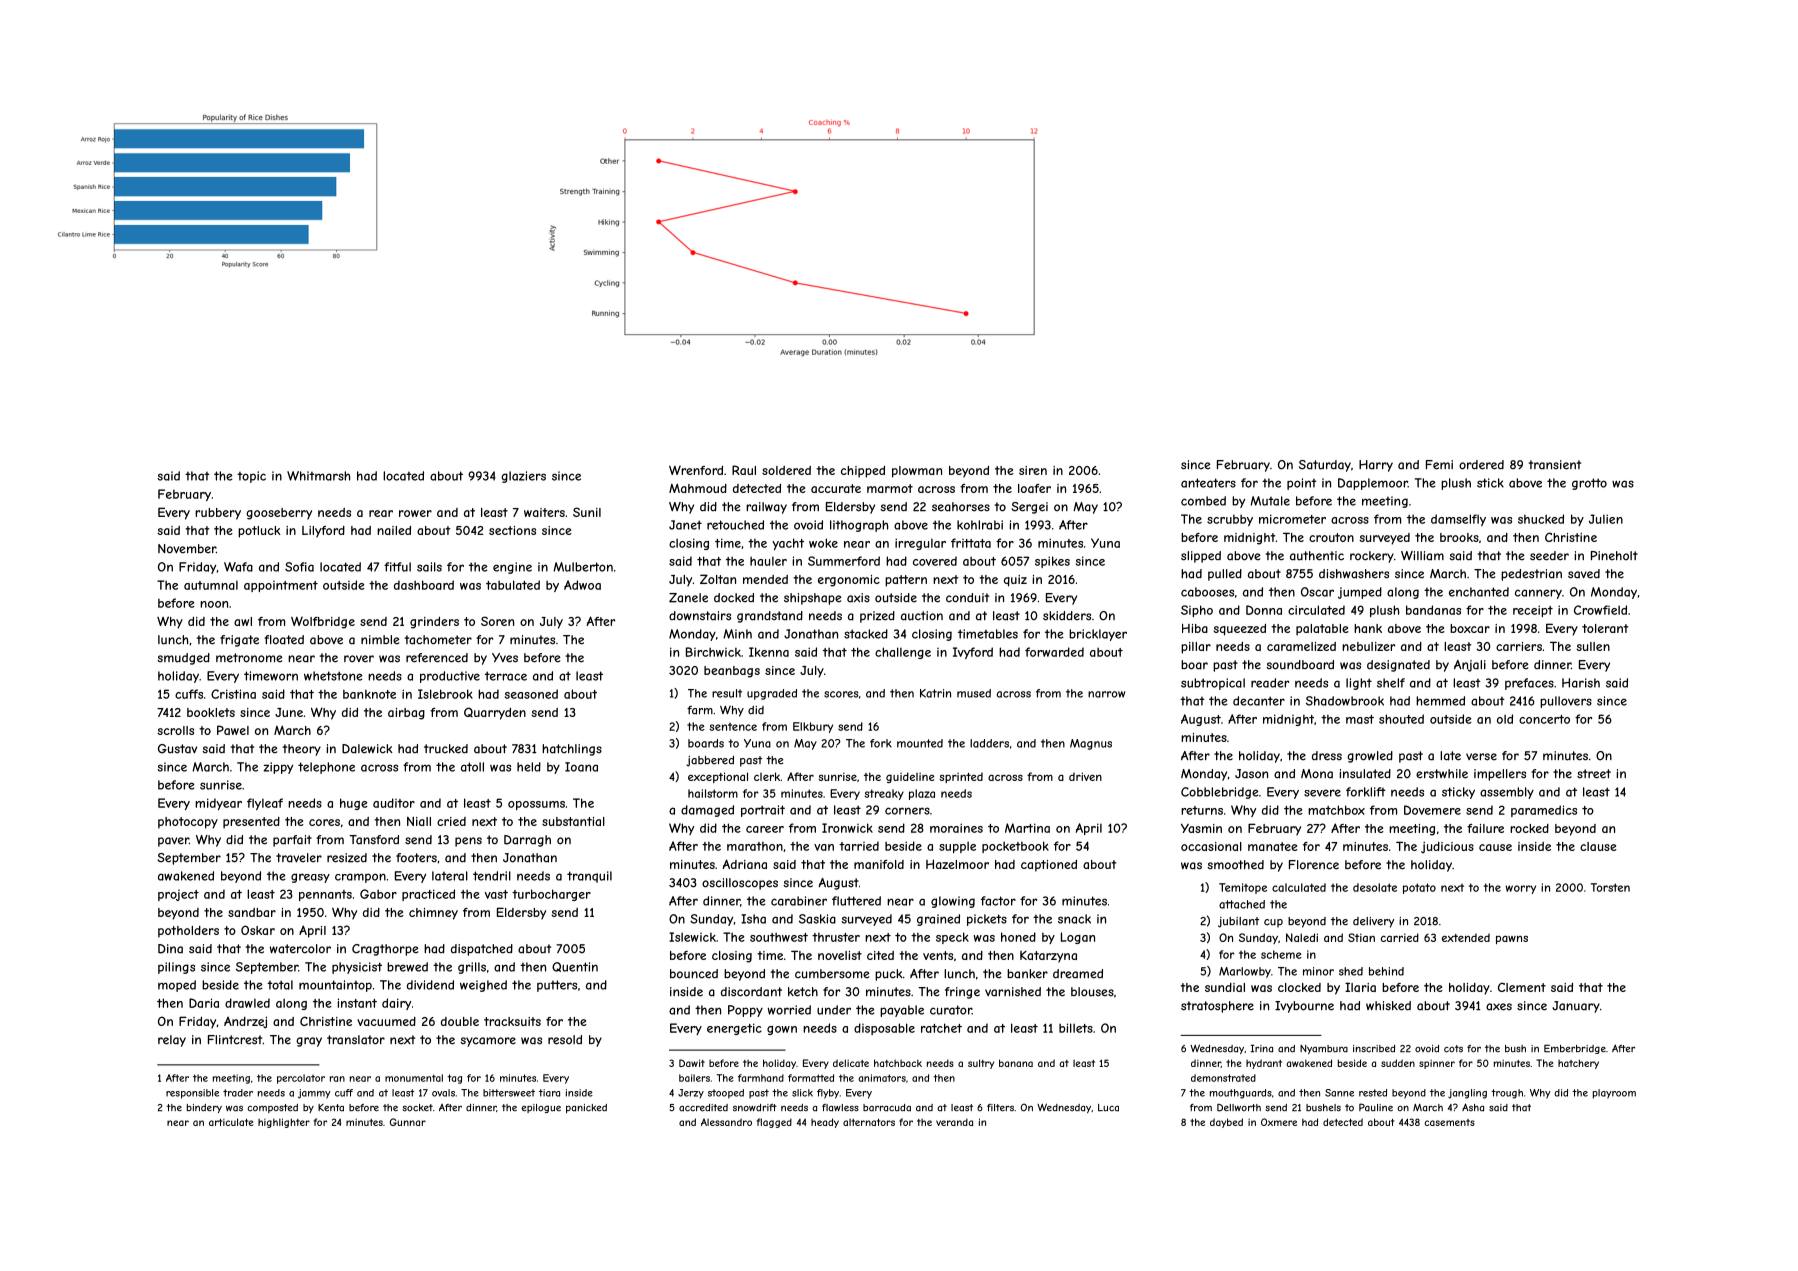  I want to click on casements, so click(1449, 1122).
